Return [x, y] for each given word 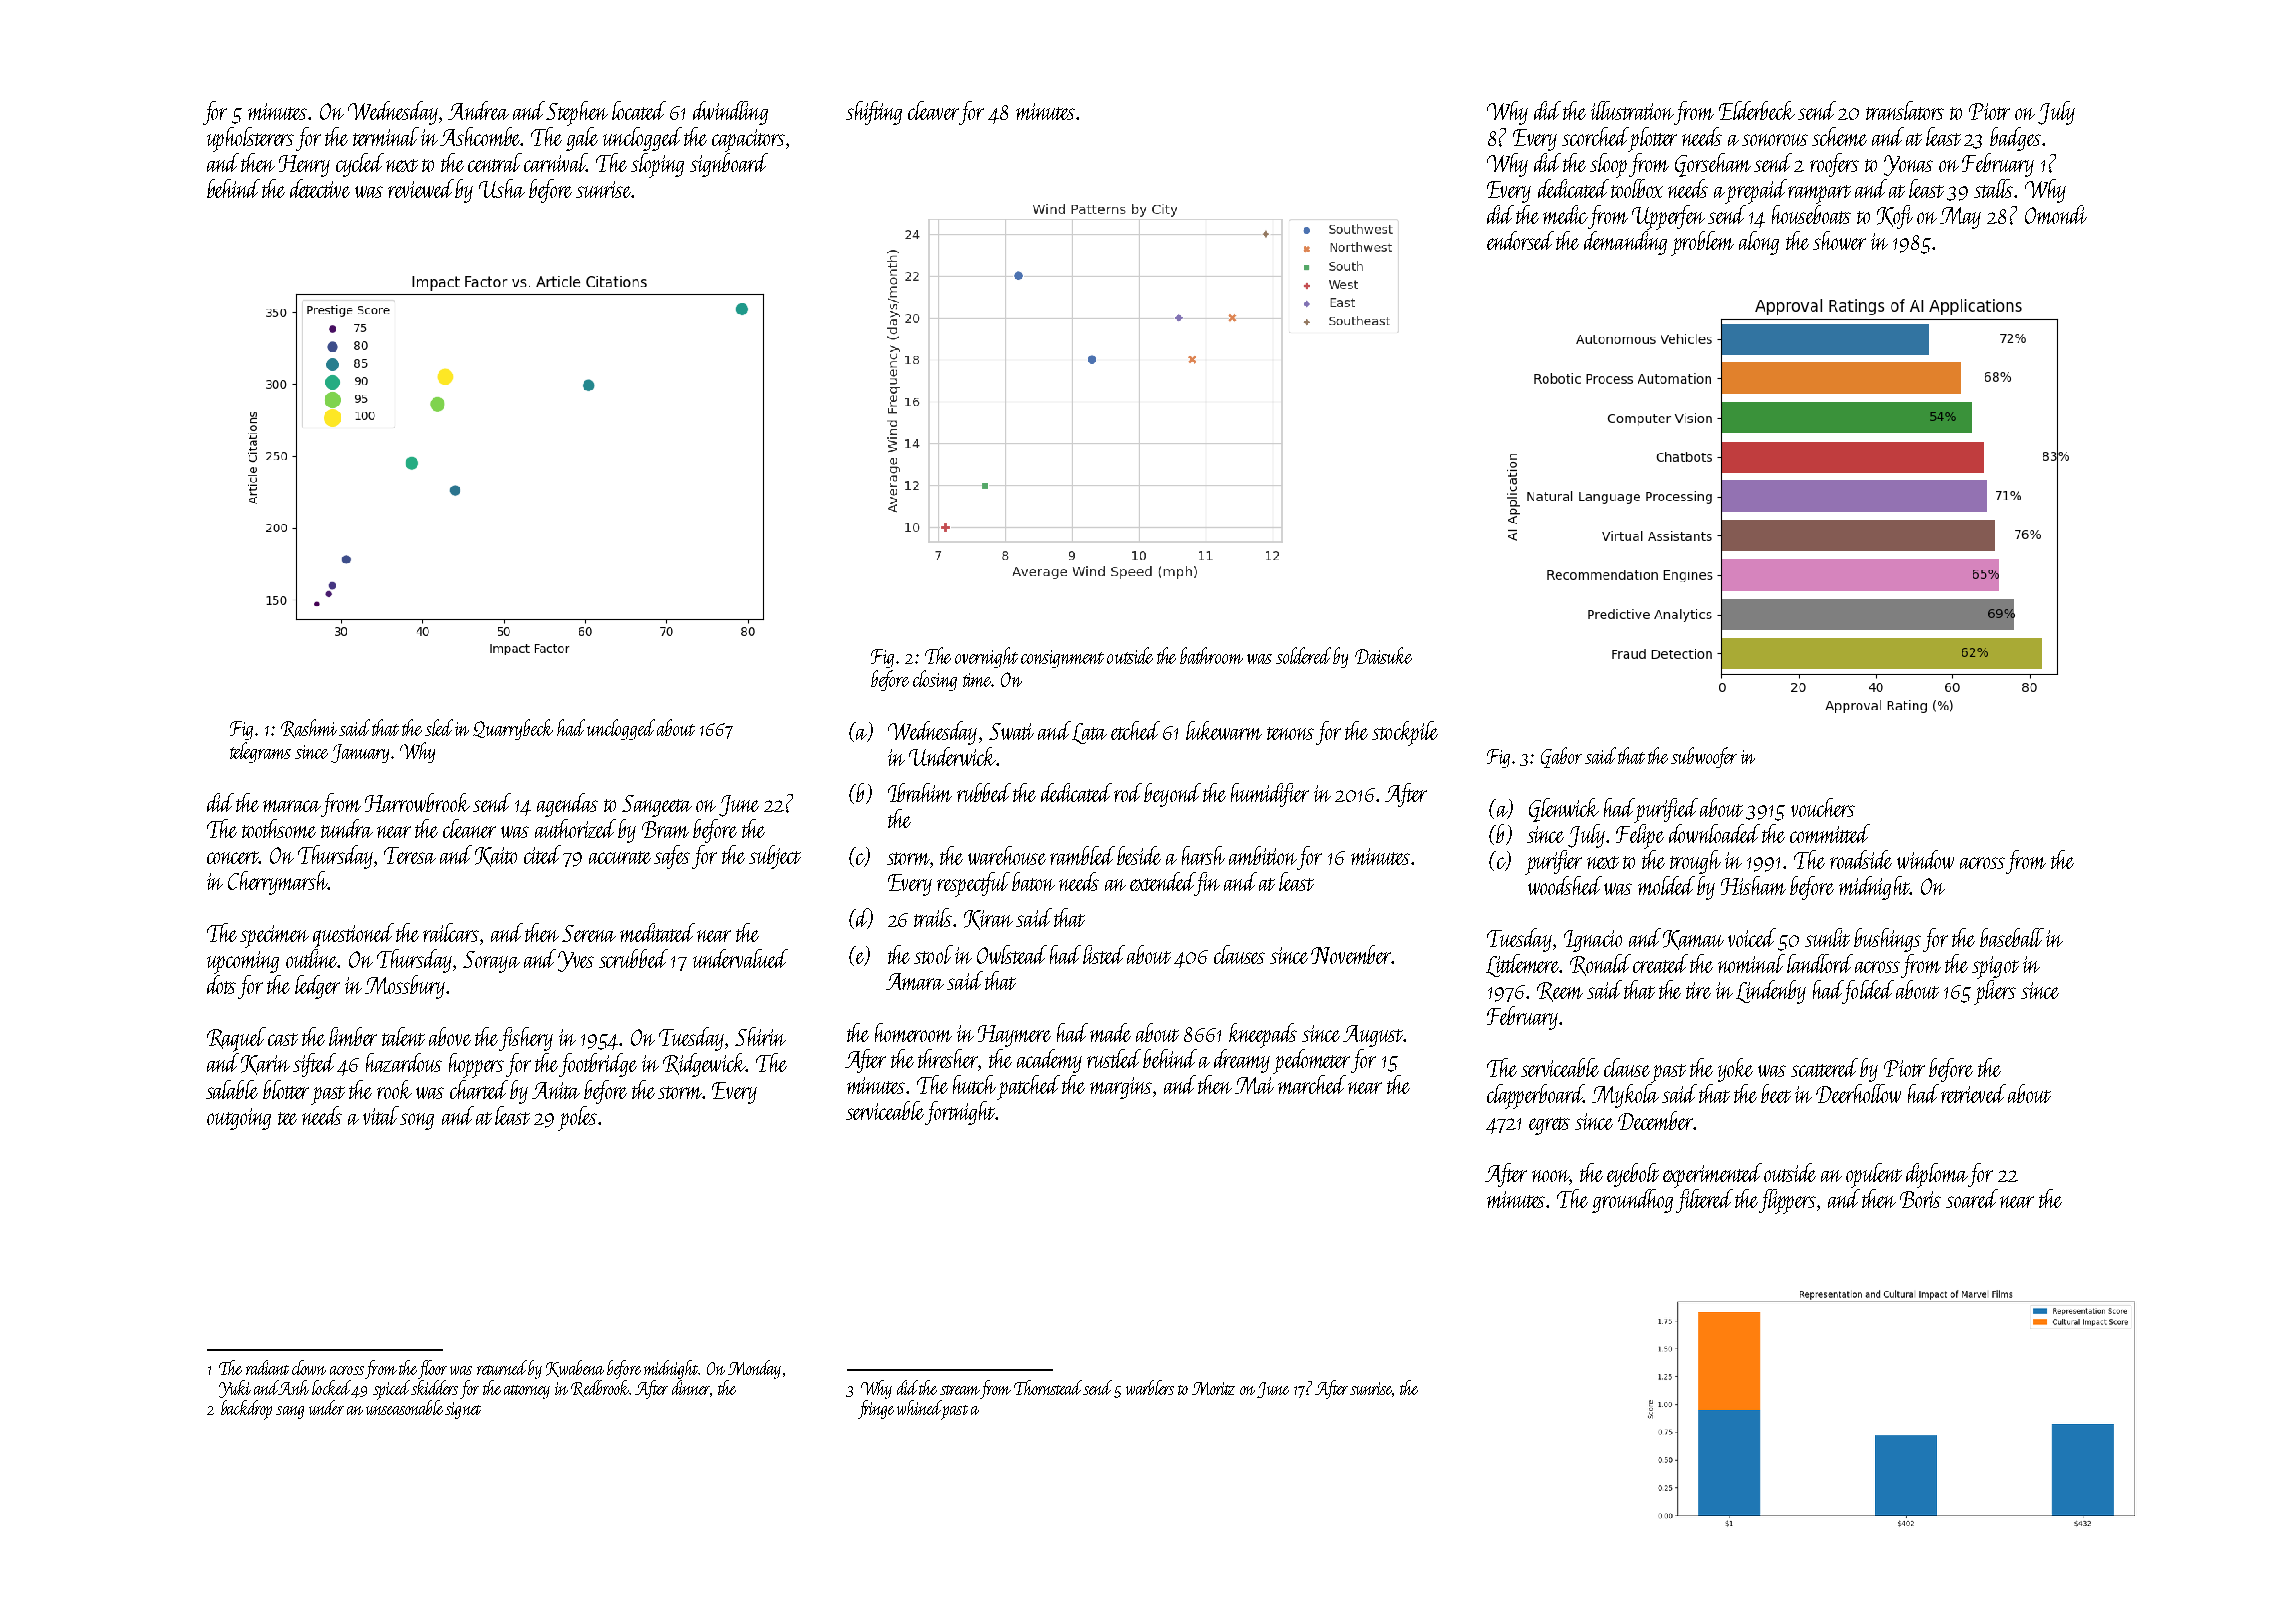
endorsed [1520, 240]
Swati [1011, 731]
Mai [1254, 1085]
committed [1830, 833]
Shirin [760, 1036]
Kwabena [575, 1368]
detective [320, 188]
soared [1972, 1198]
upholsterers [250, 139]
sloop [1608, 165]
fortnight [960, 1113]
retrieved [1973, 1093]
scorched [1595, 136]
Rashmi [309, 728]
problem [1702, 243]
